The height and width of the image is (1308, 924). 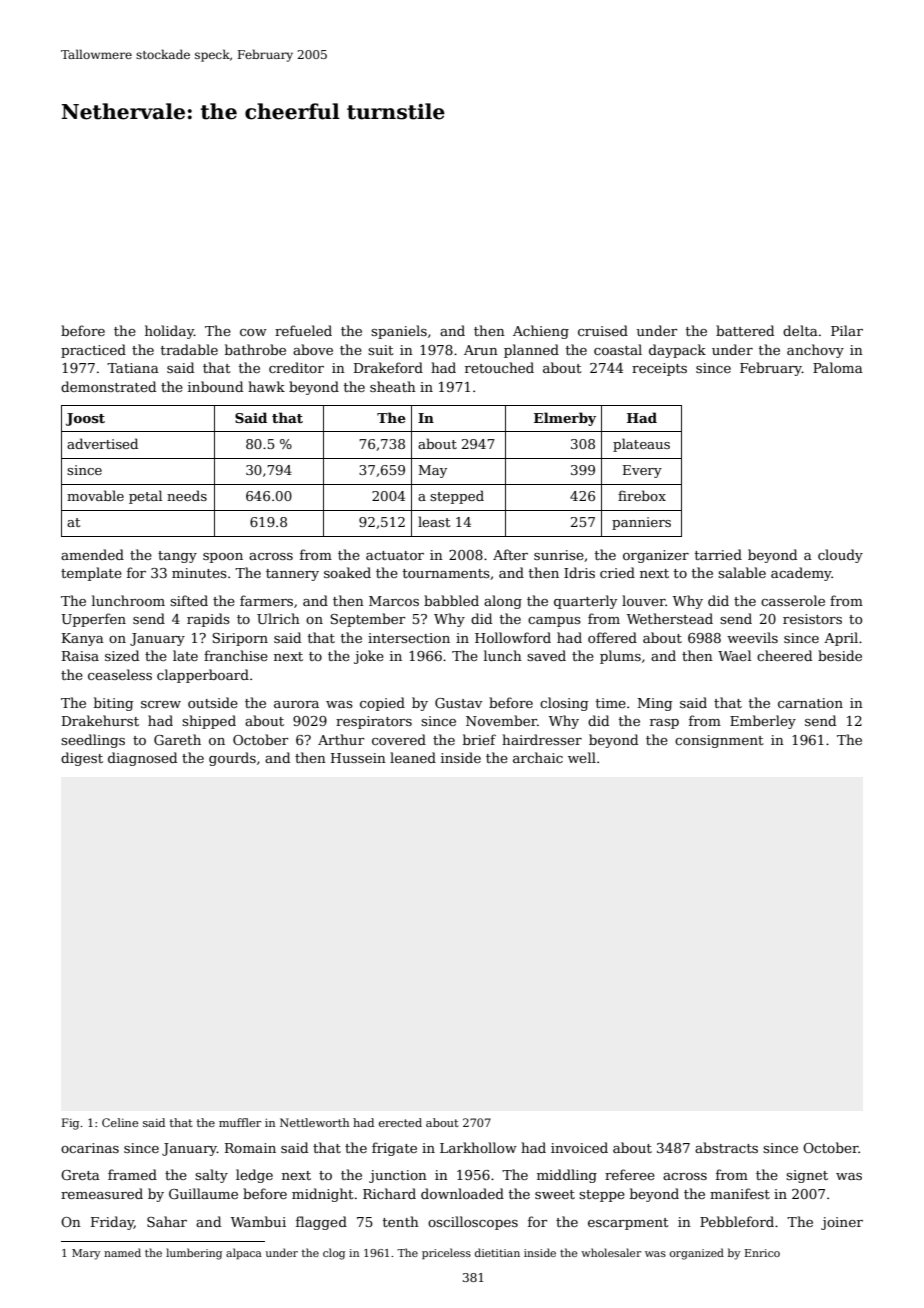 I want to click on Sahar, so click(x=167, y=1221).
